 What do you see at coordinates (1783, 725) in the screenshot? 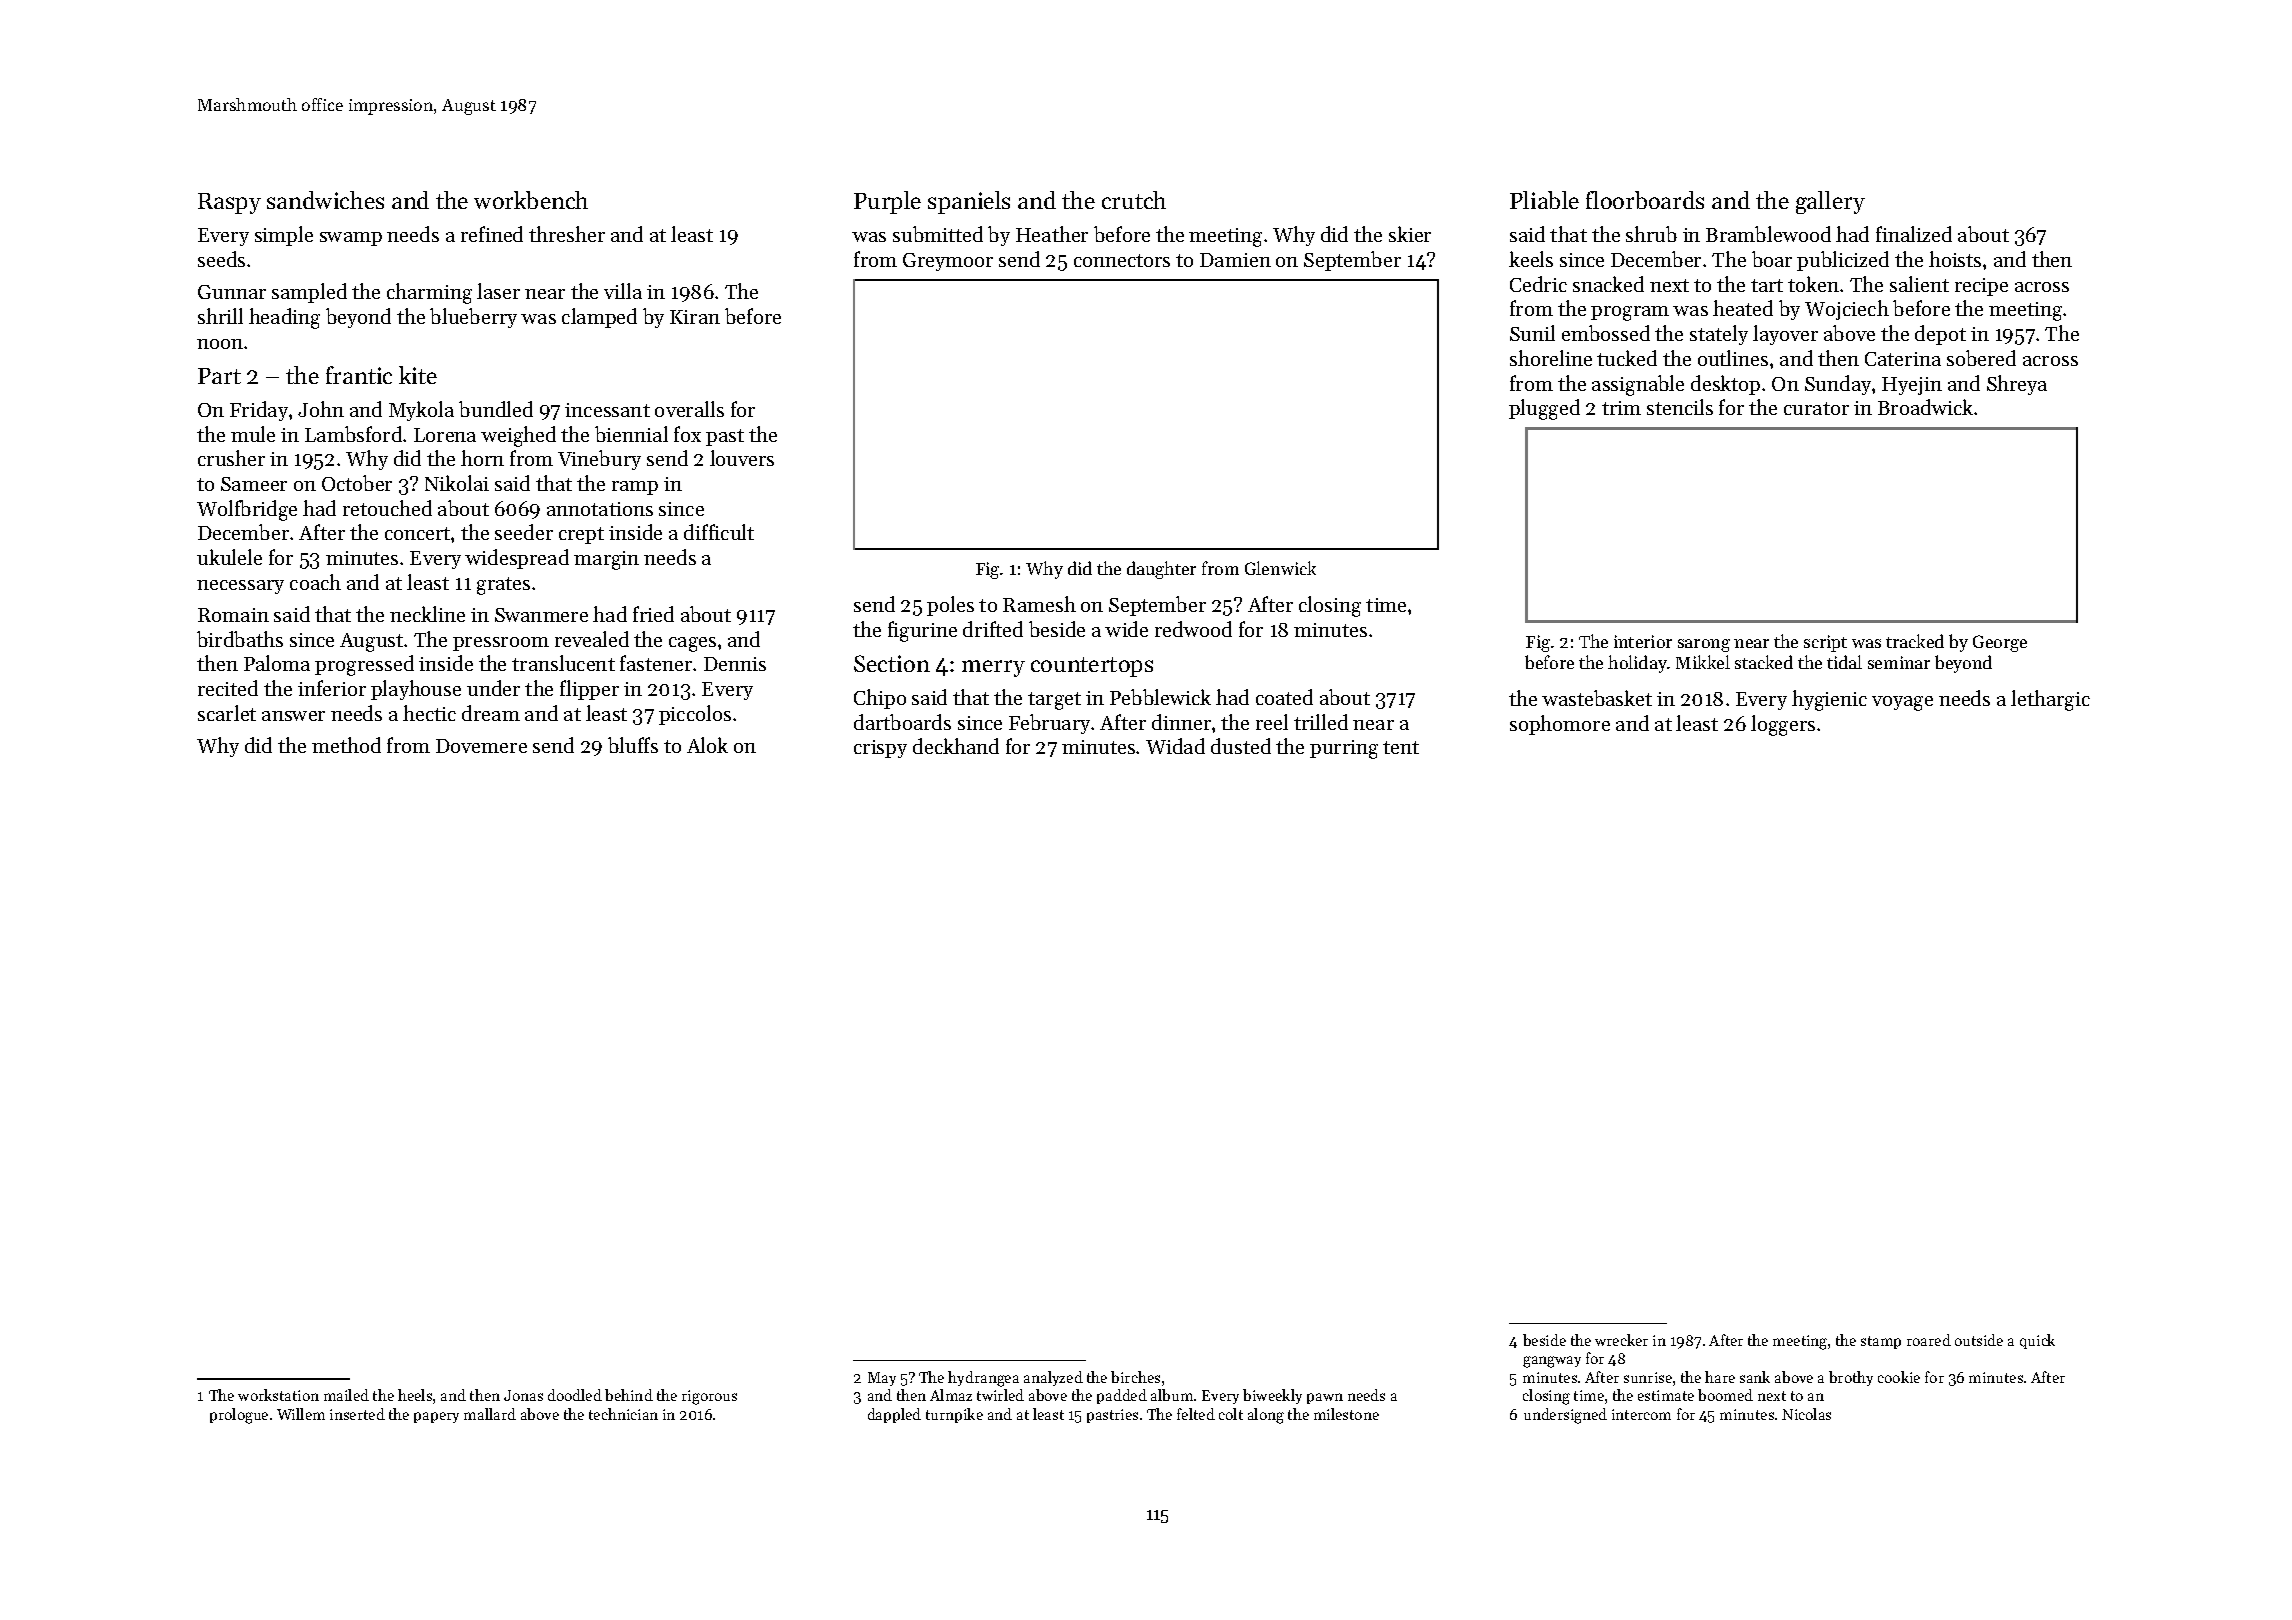
I see `loggers` at bounding box center [1783, 725].
